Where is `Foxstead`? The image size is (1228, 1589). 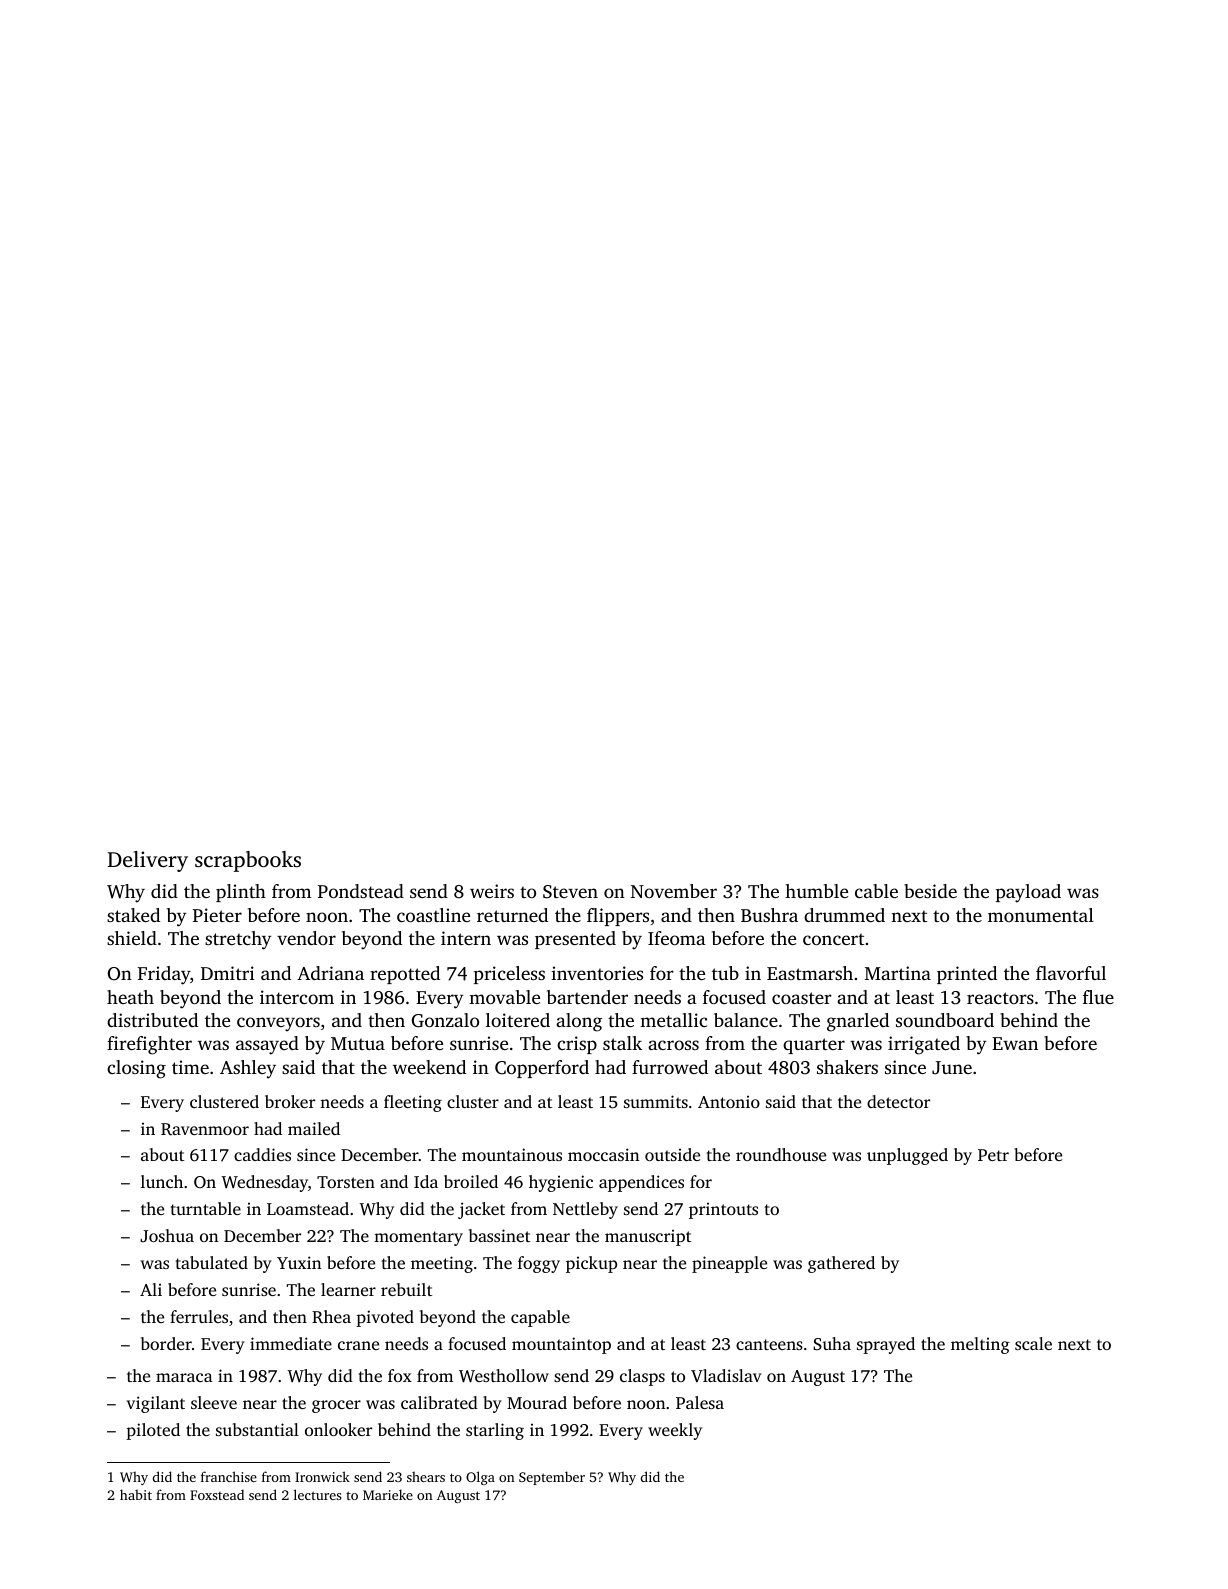 Foxstead is located at coordinates (217, 1494).
